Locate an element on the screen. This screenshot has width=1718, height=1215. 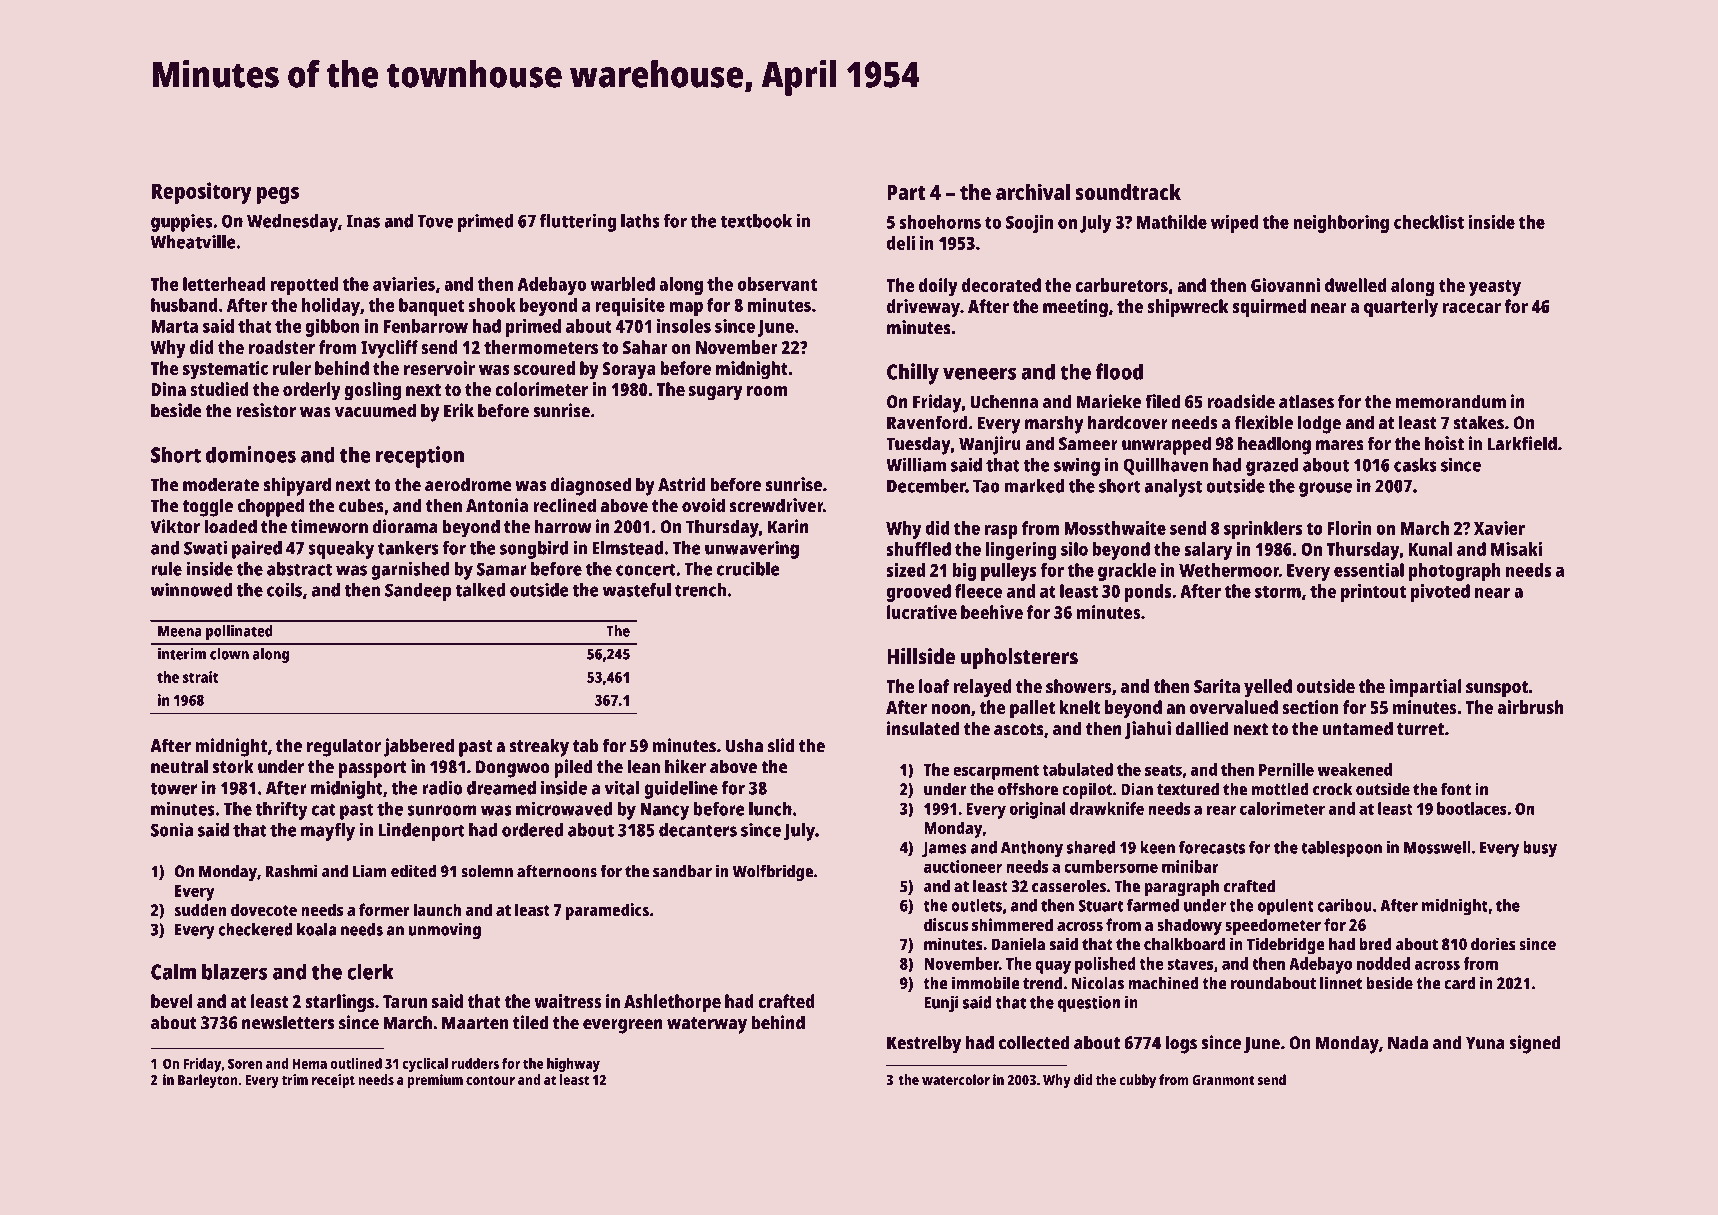
sugary is located at coordinates (716, 393).
